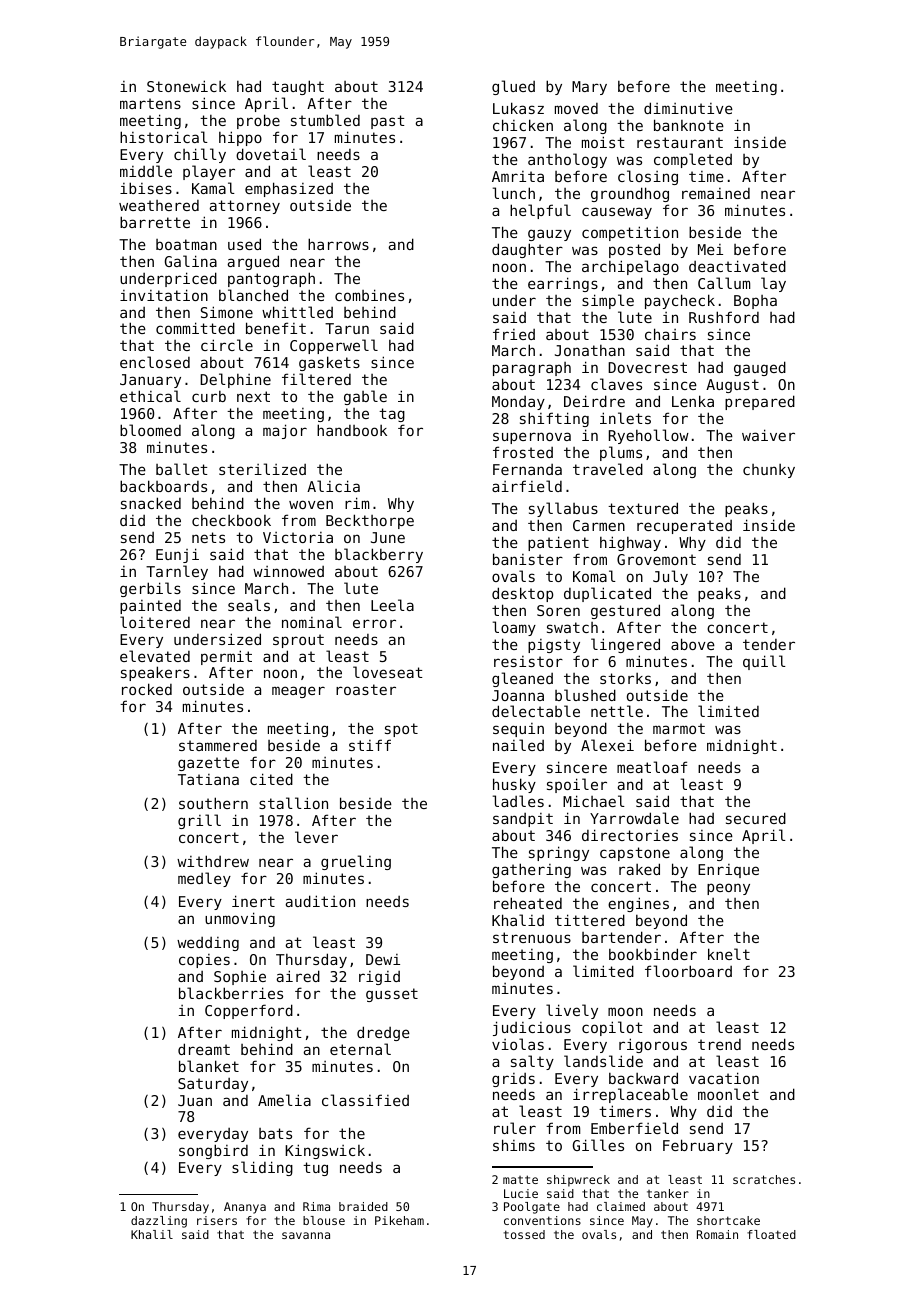 This image has height=1311, width=924. What do you see at coordinates (298, 692) in the image?
I see `meager` at bounding box center [298, 692].
